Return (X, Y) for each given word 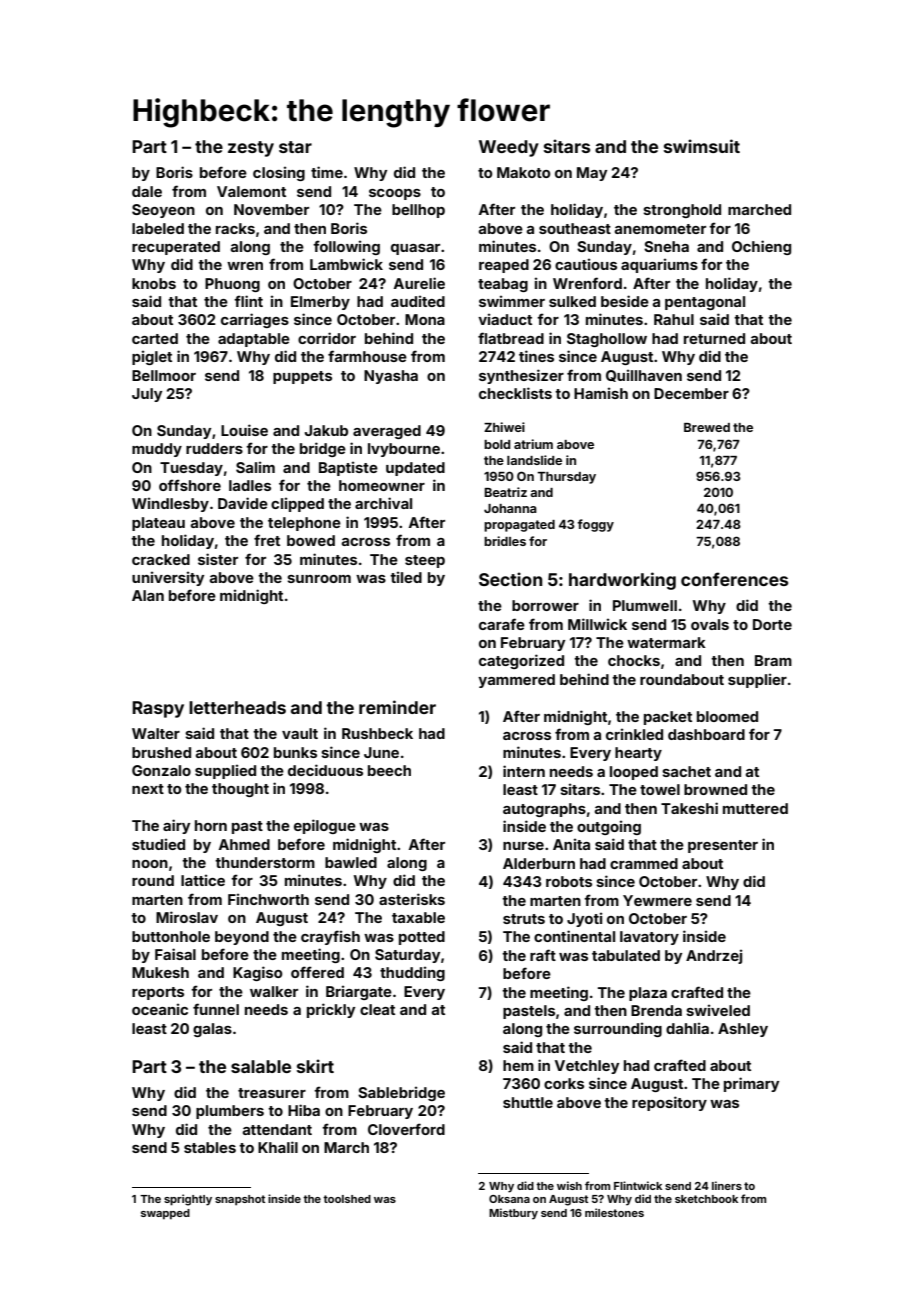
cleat (377, 1009)
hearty (638, 754)
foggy (595, 525)
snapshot (240, 1200)
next (148, 789)
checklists (515, 393)
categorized (521, 661)
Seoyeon (163, 211)
